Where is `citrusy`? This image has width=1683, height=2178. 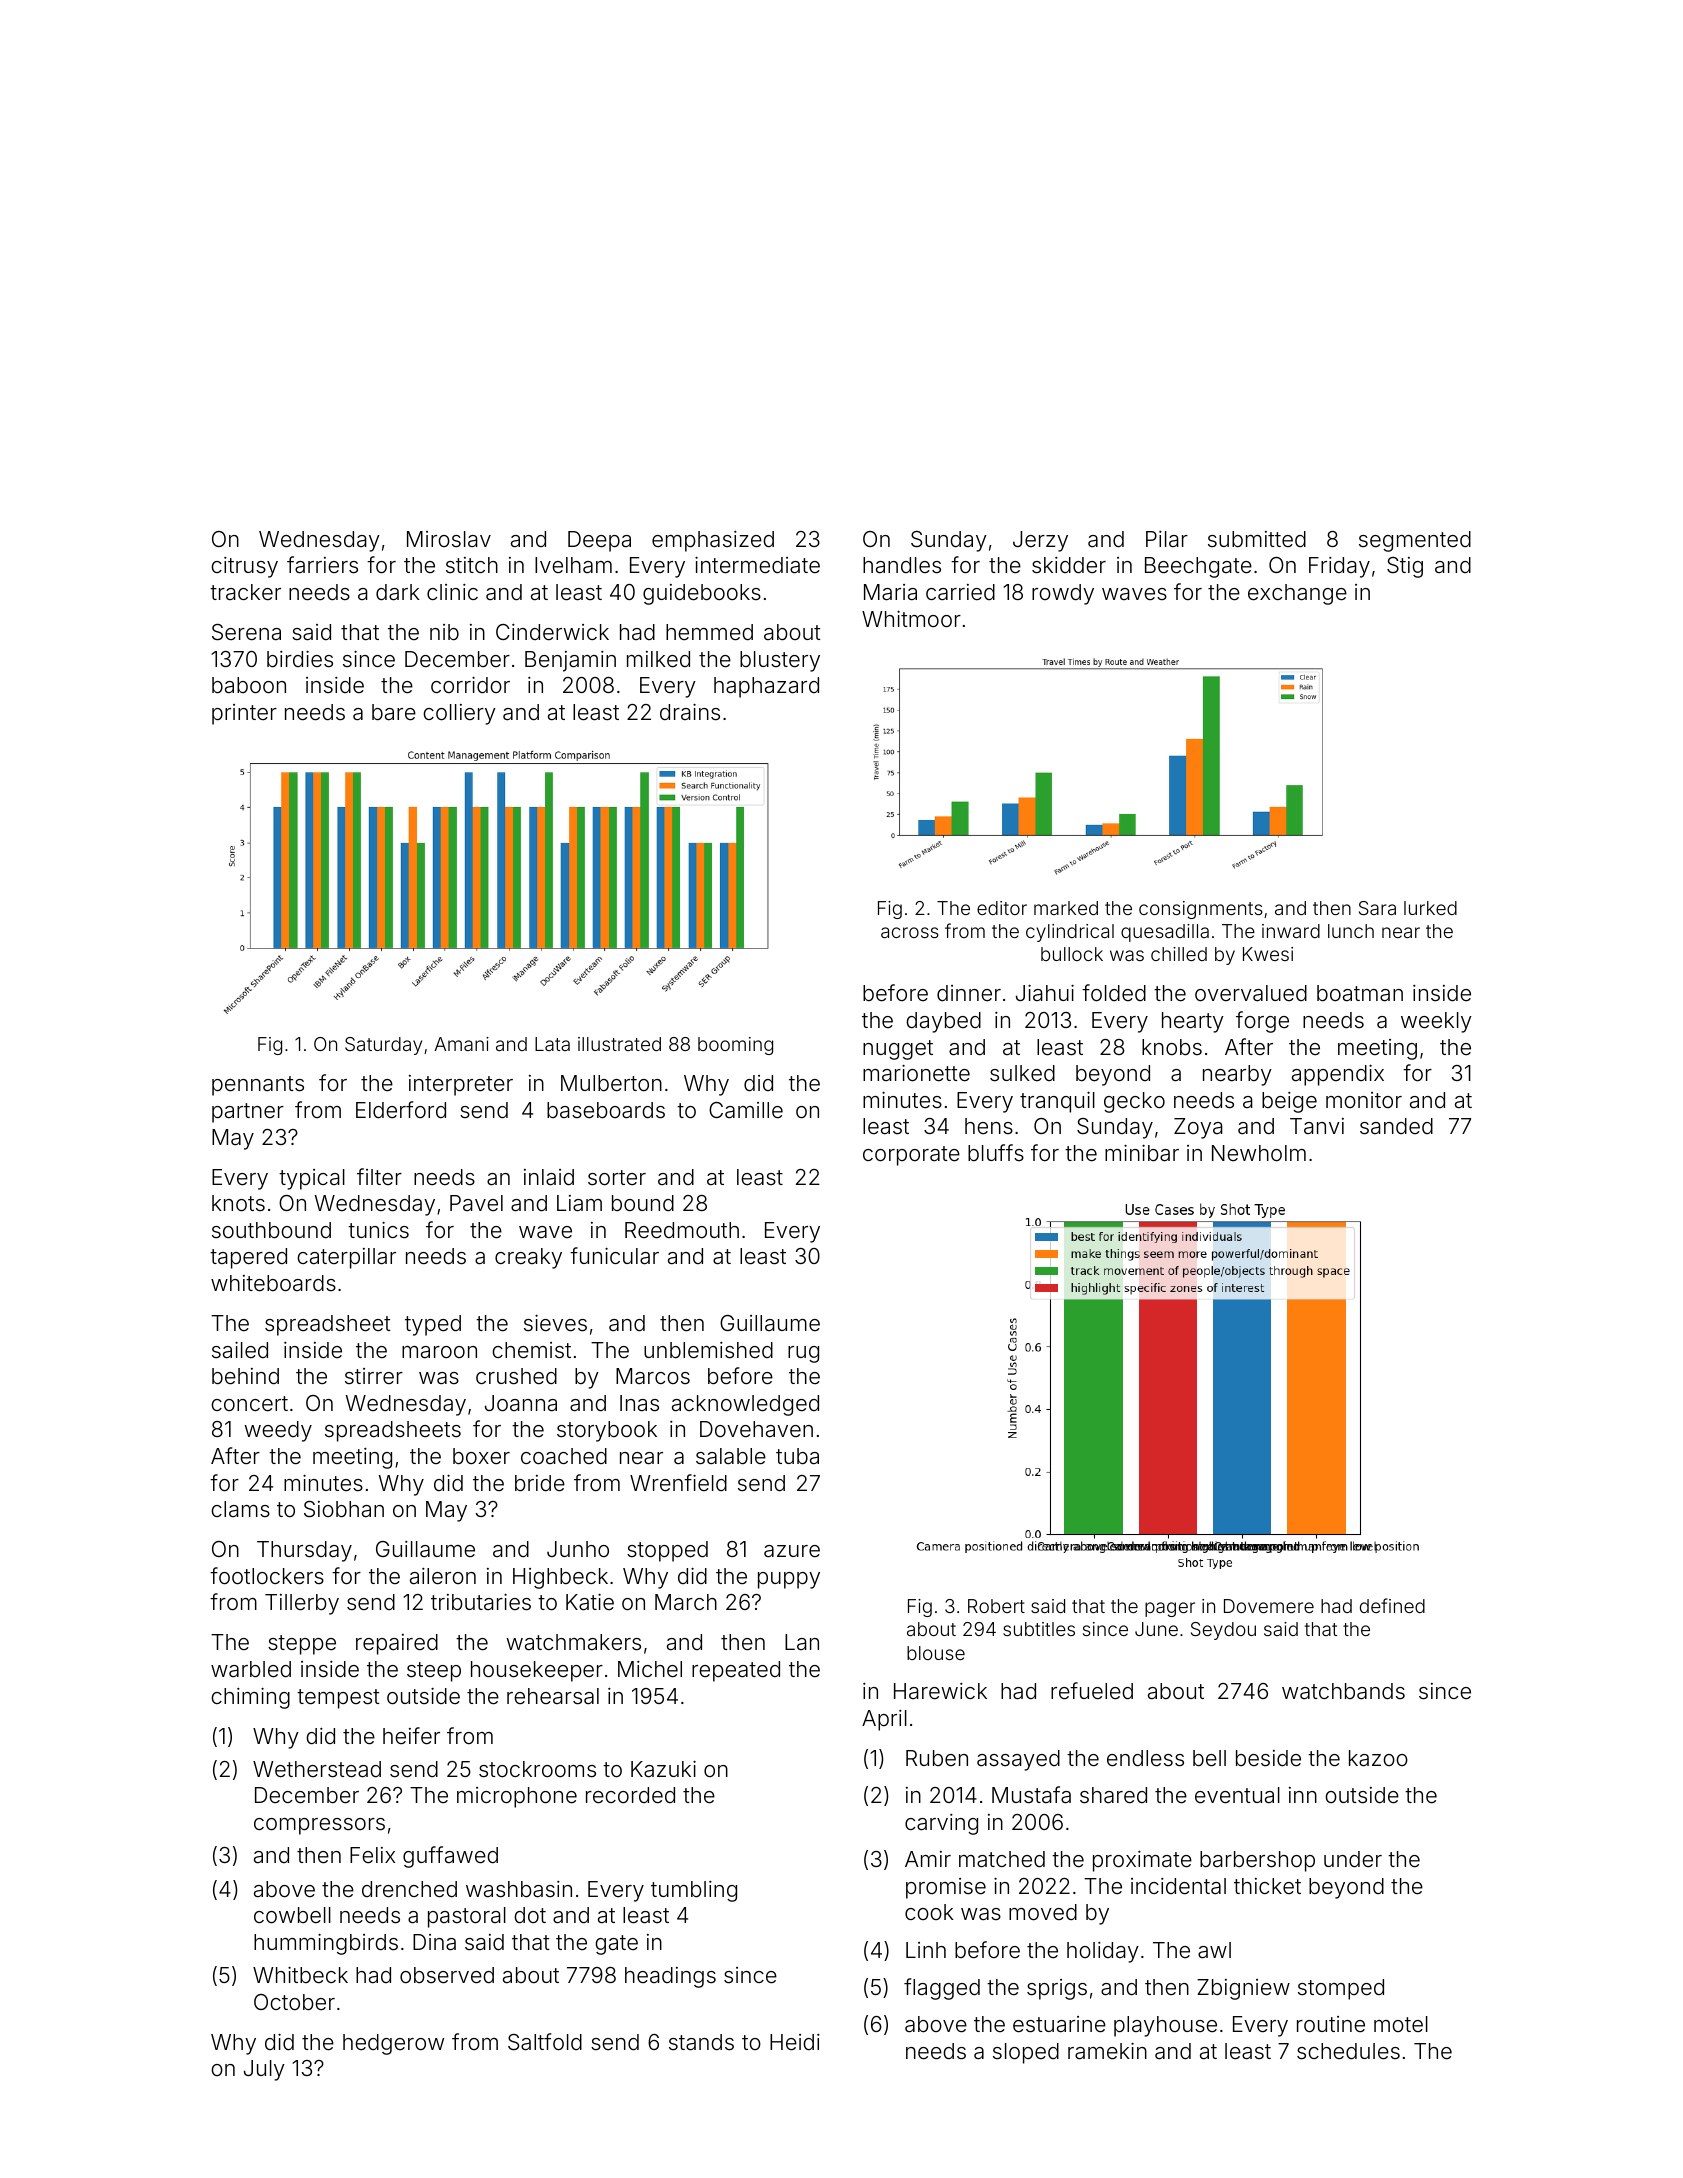 citrusy is located at coordinates (244, 567).
